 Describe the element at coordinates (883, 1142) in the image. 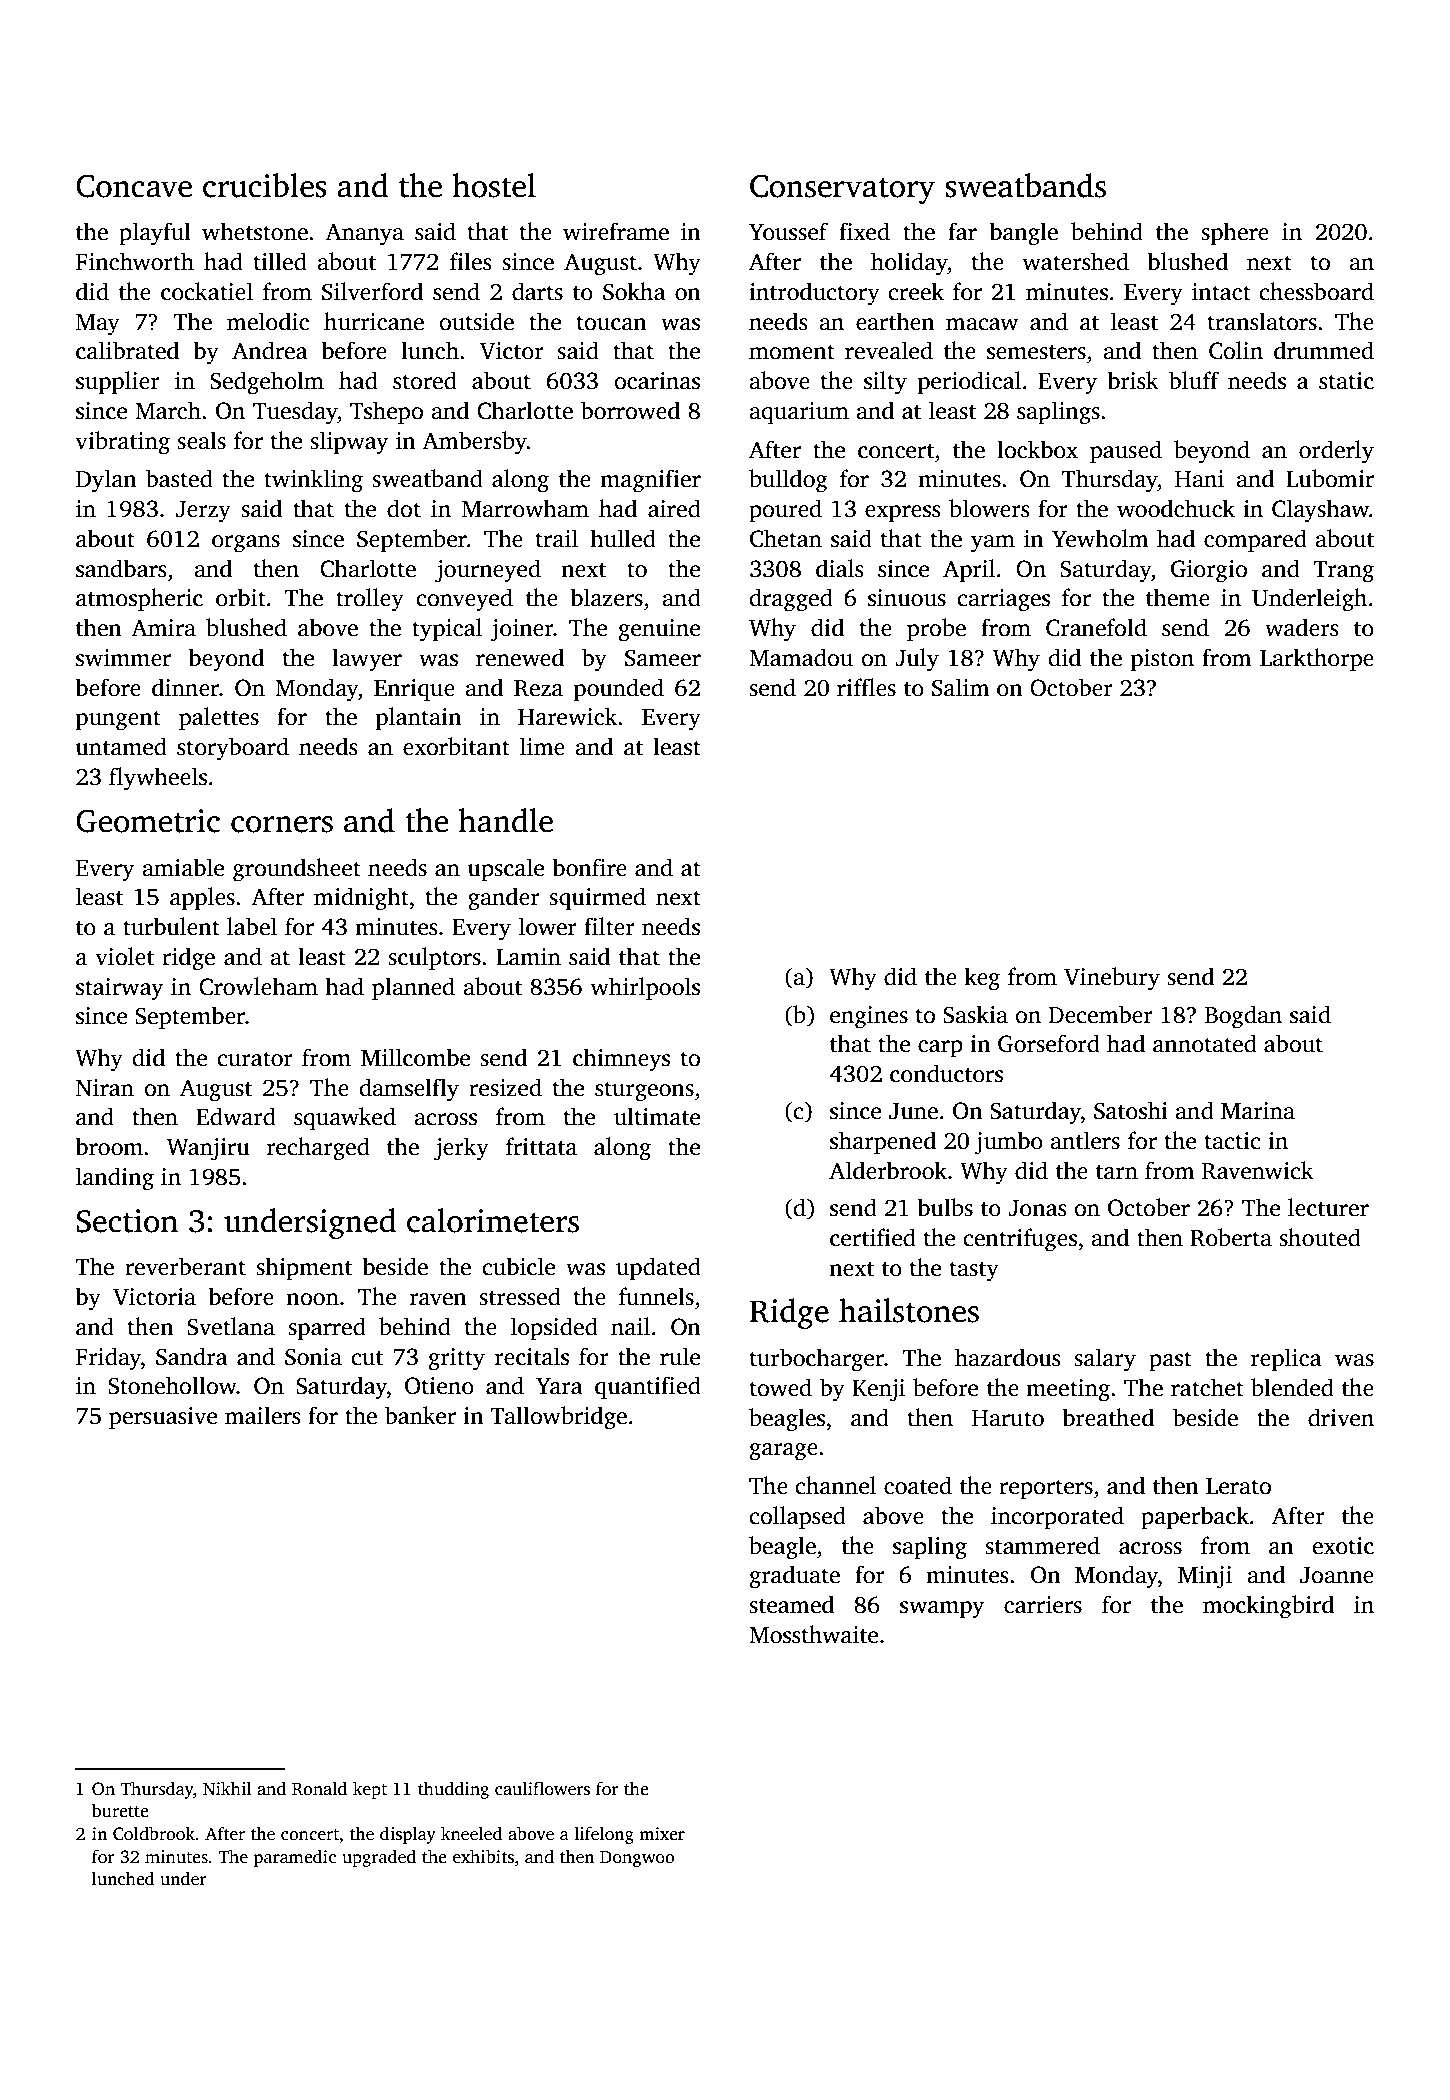

I see `sharpened` at that location.
